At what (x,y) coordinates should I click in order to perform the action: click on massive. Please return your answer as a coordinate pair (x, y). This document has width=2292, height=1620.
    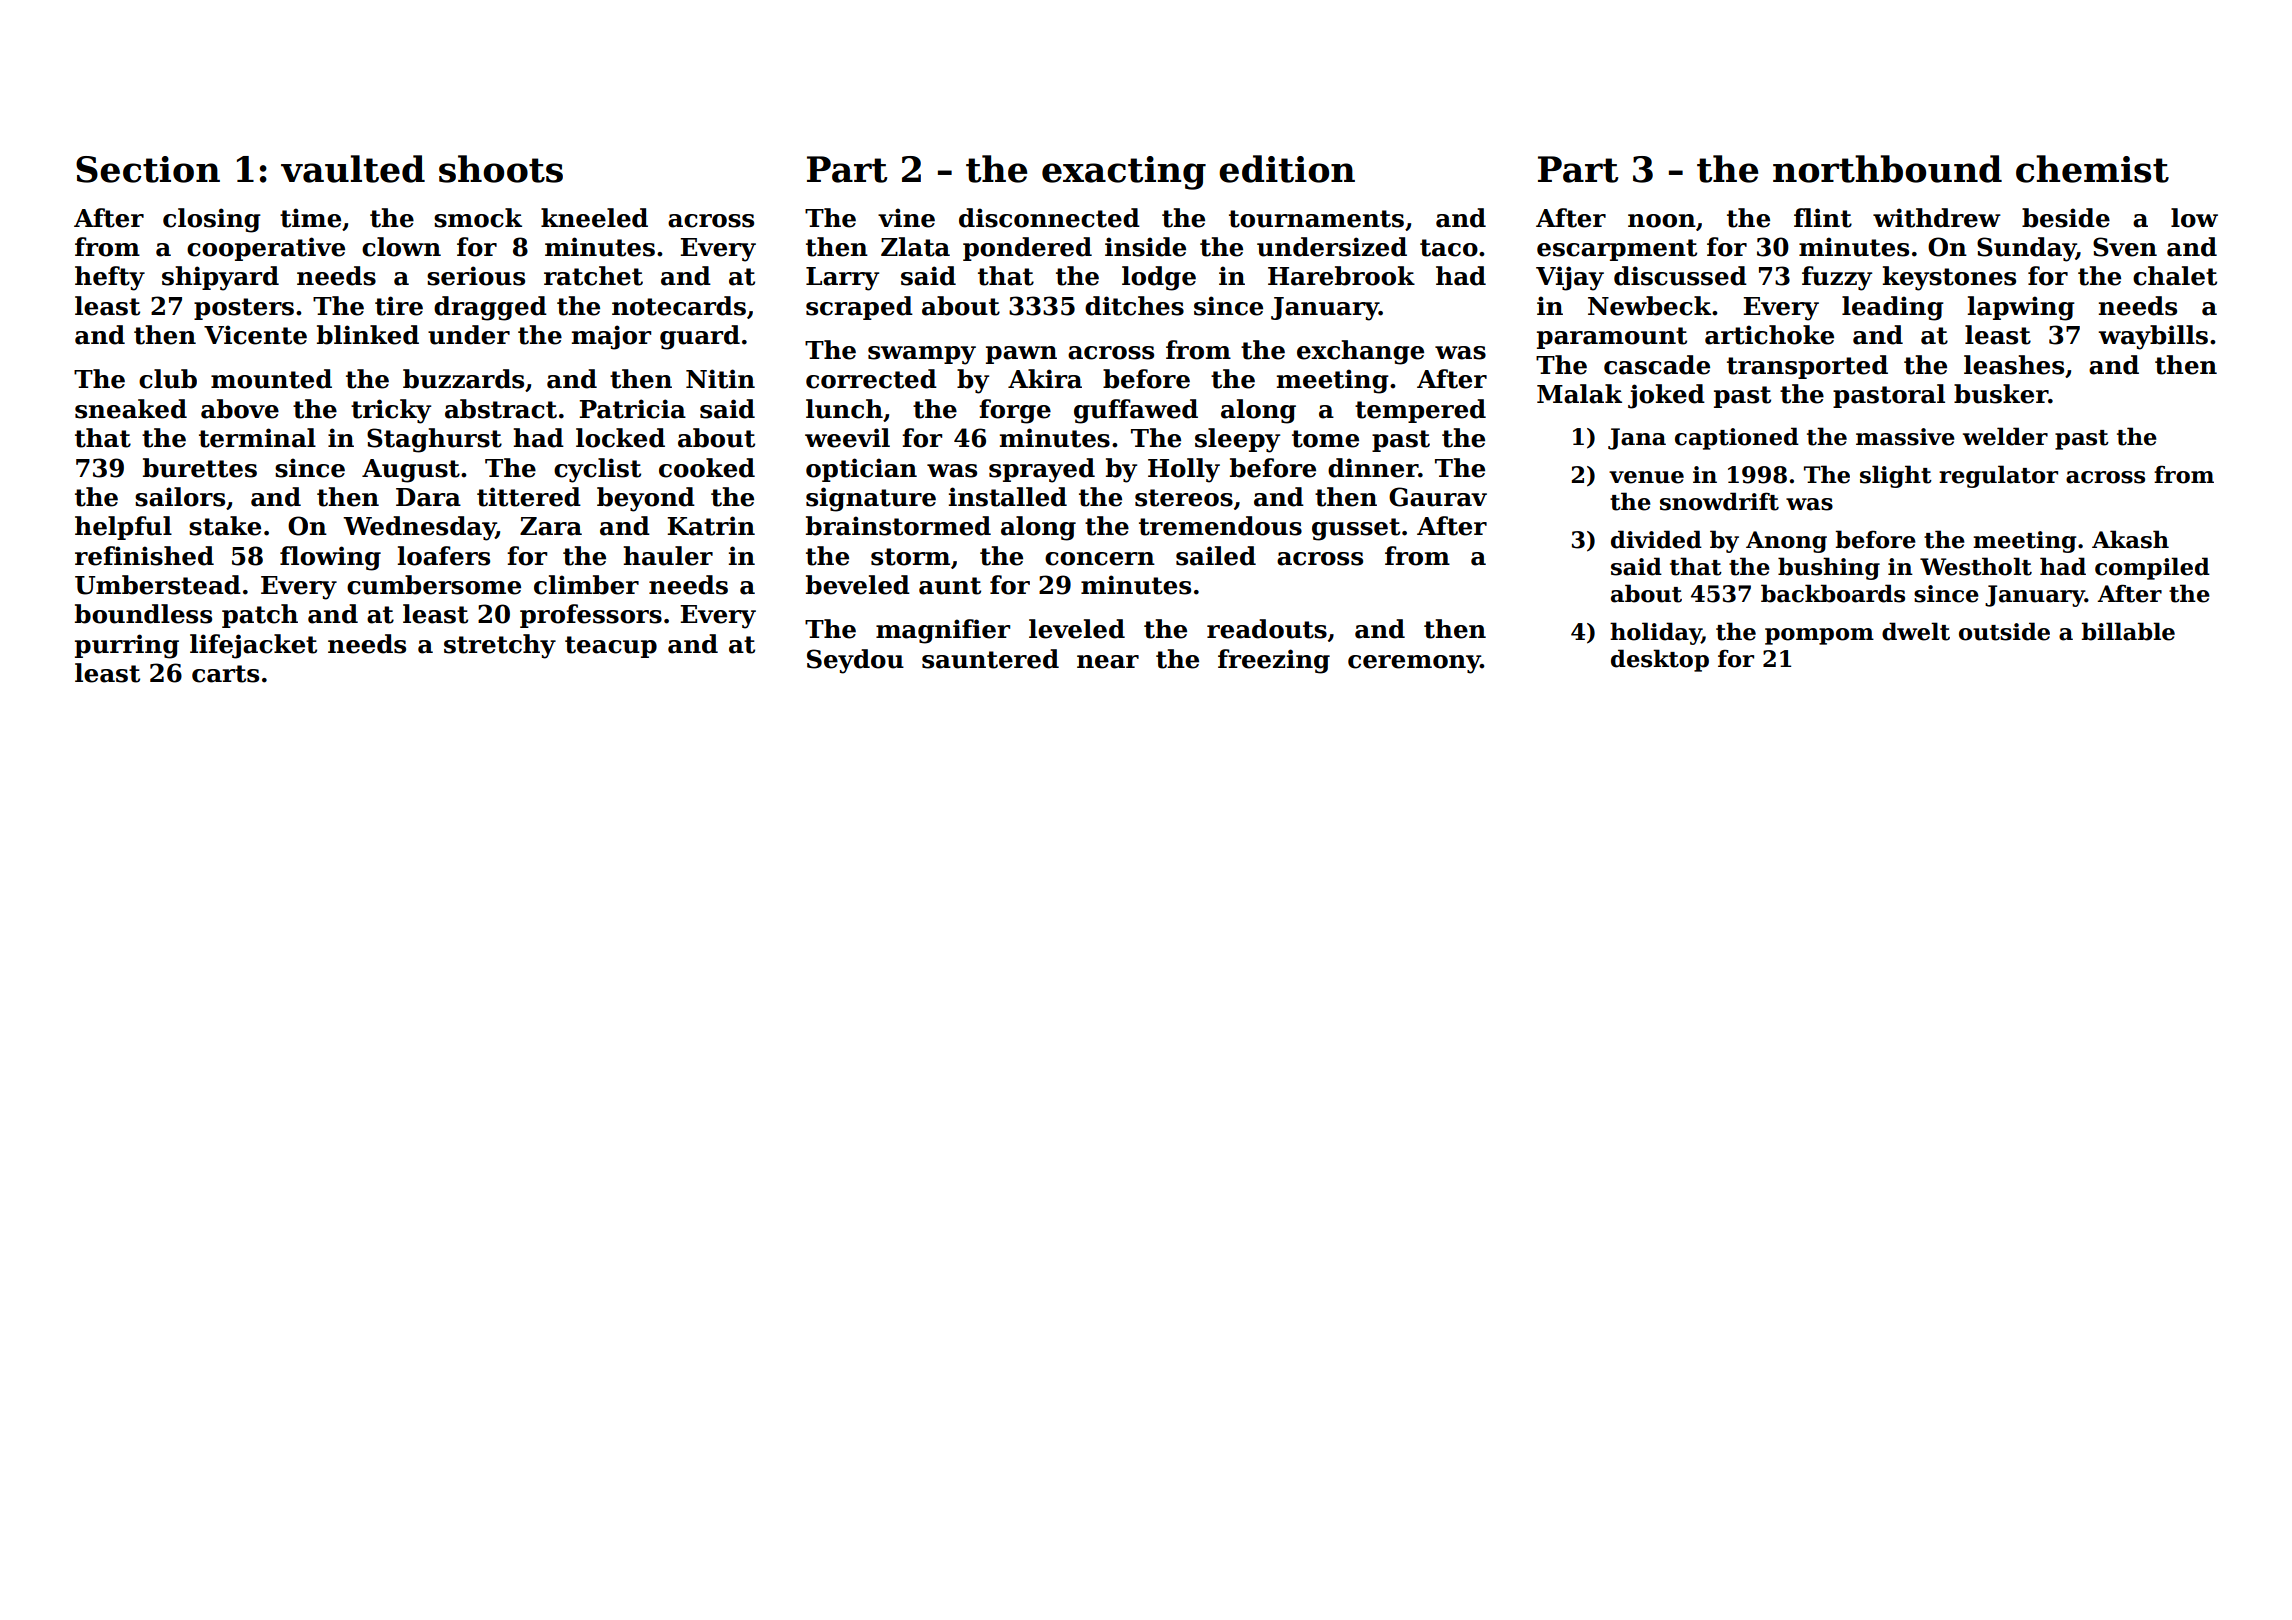
    Looking at the image, I should click on (1905, 437).
